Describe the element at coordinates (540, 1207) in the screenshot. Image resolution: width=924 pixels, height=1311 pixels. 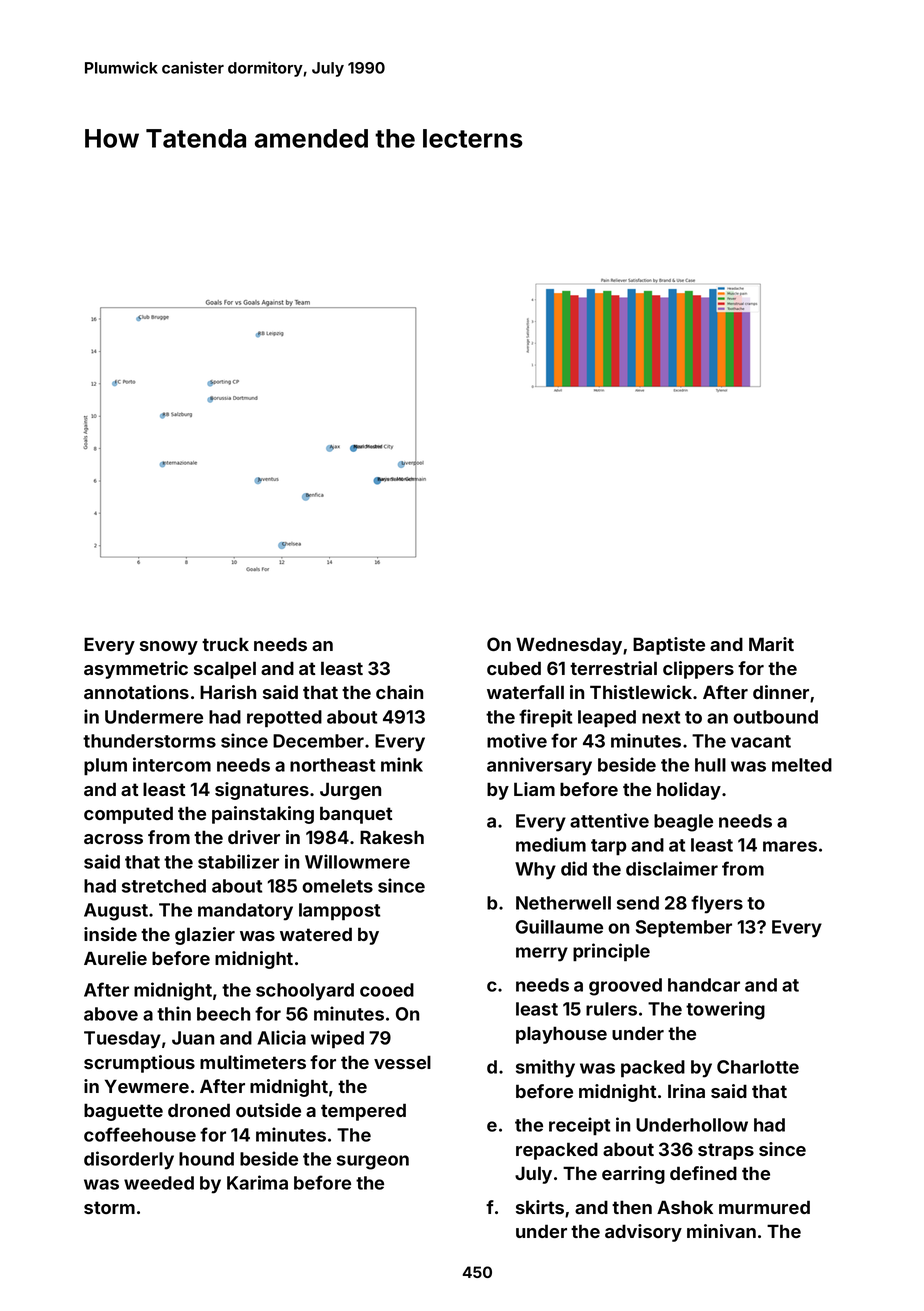
I see `skirts` at that location.
